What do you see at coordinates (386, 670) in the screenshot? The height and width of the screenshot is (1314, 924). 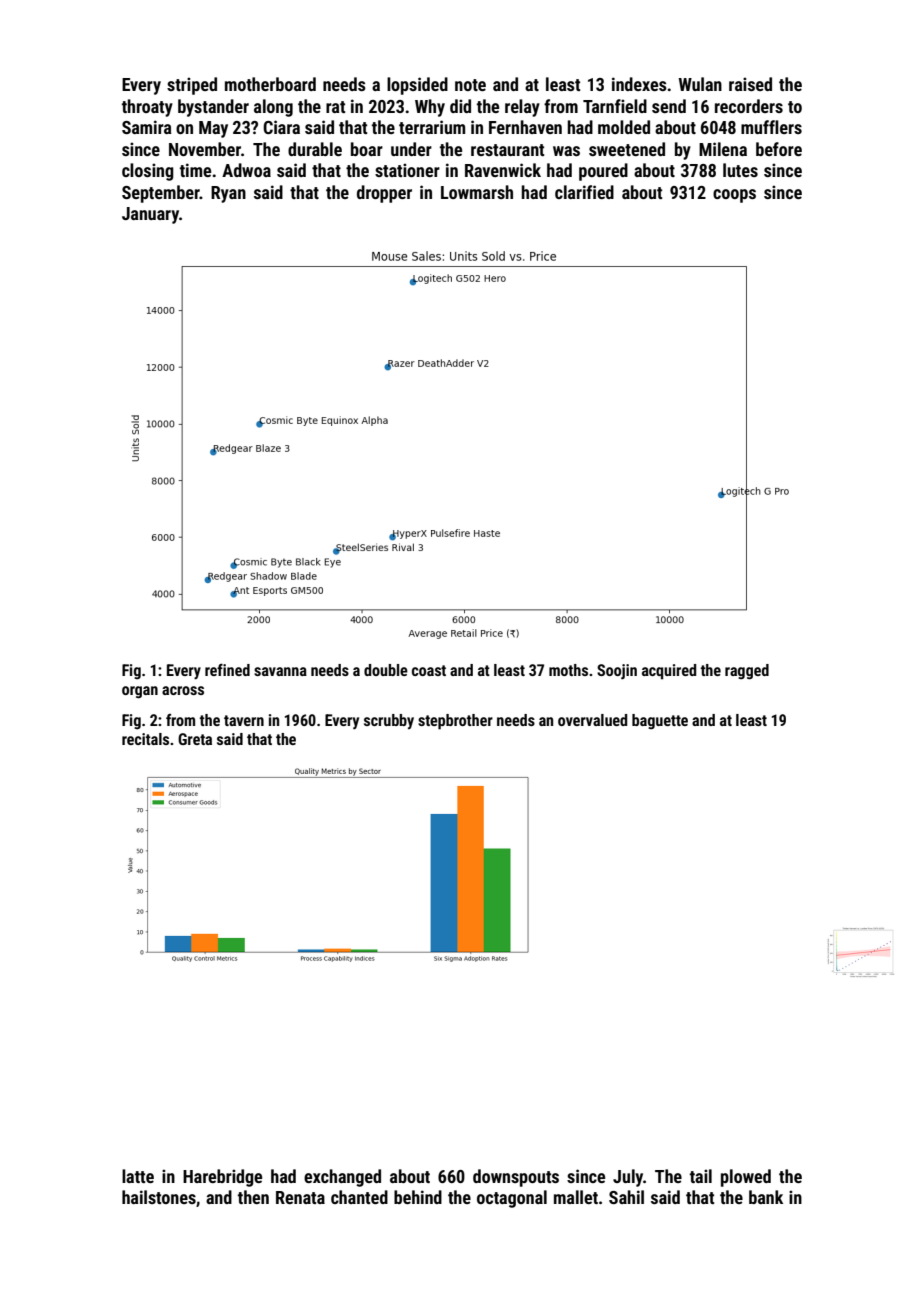 I see `double` at bounding box center [386, 670].
